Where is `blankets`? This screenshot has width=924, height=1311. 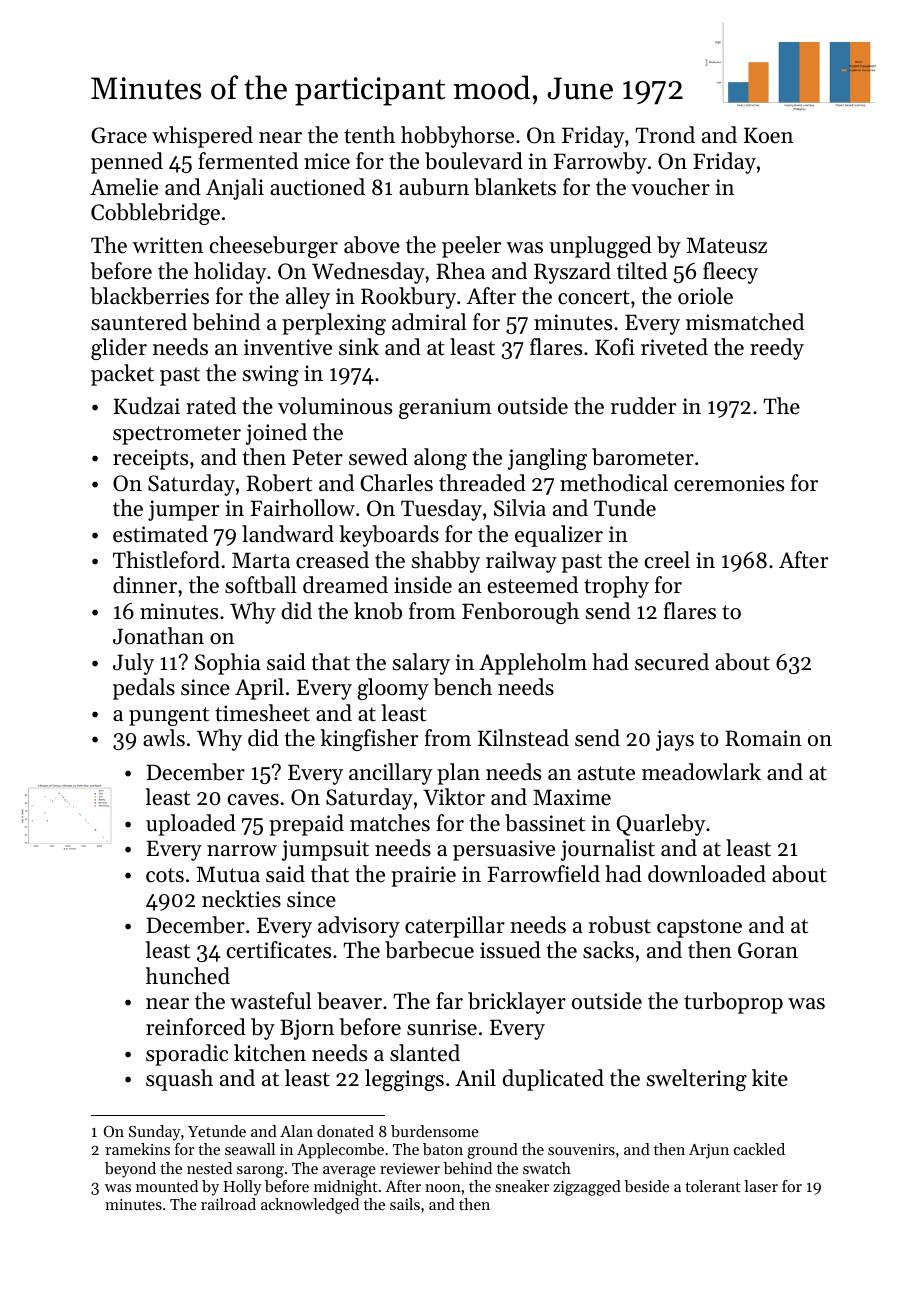 blankets is located at coordinates (515, 187).
